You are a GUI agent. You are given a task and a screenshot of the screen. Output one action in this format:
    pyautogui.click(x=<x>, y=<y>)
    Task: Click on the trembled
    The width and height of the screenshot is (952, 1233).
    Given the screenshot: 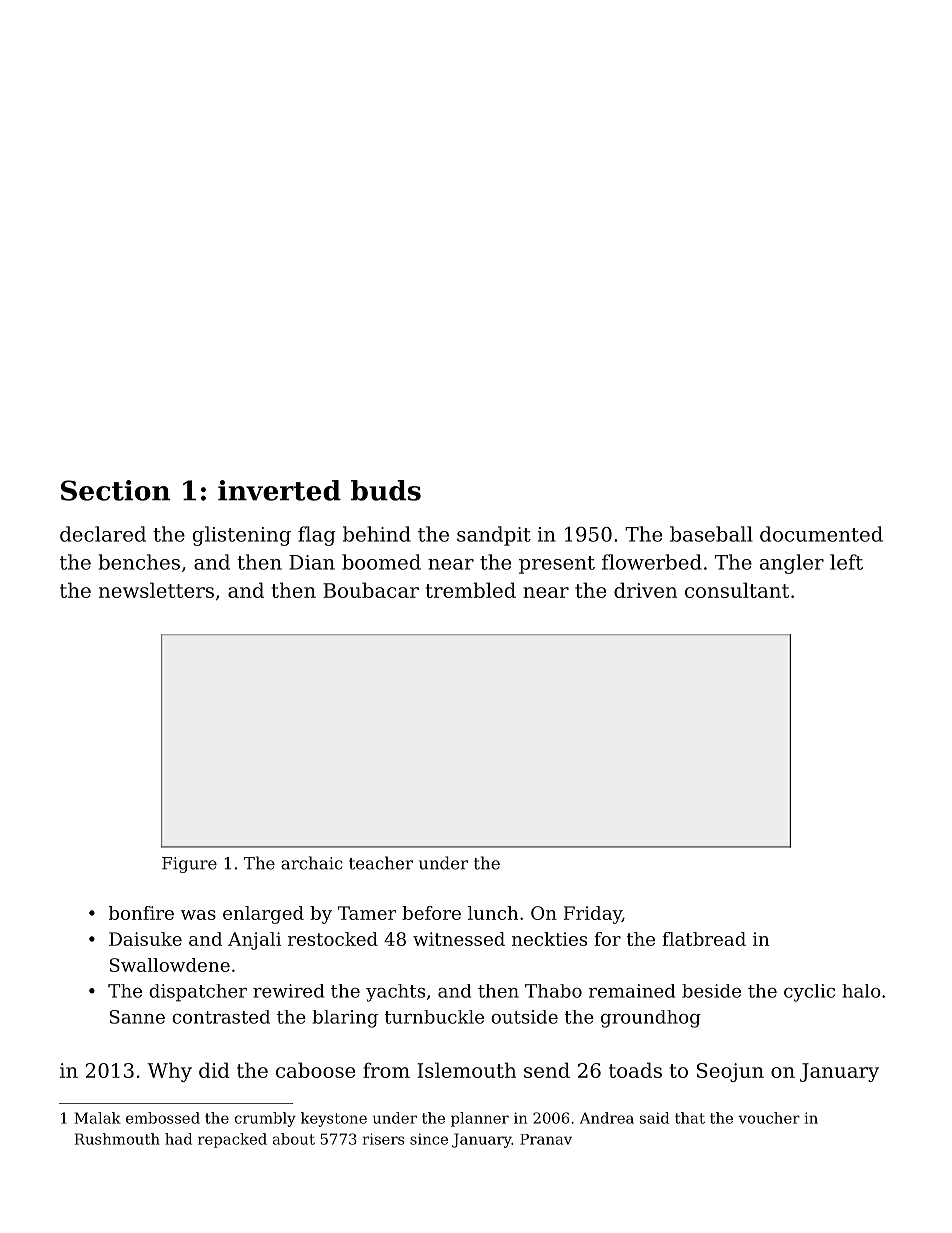 What is the action you would take?
    pyautogui.click(x=471, y=590)
